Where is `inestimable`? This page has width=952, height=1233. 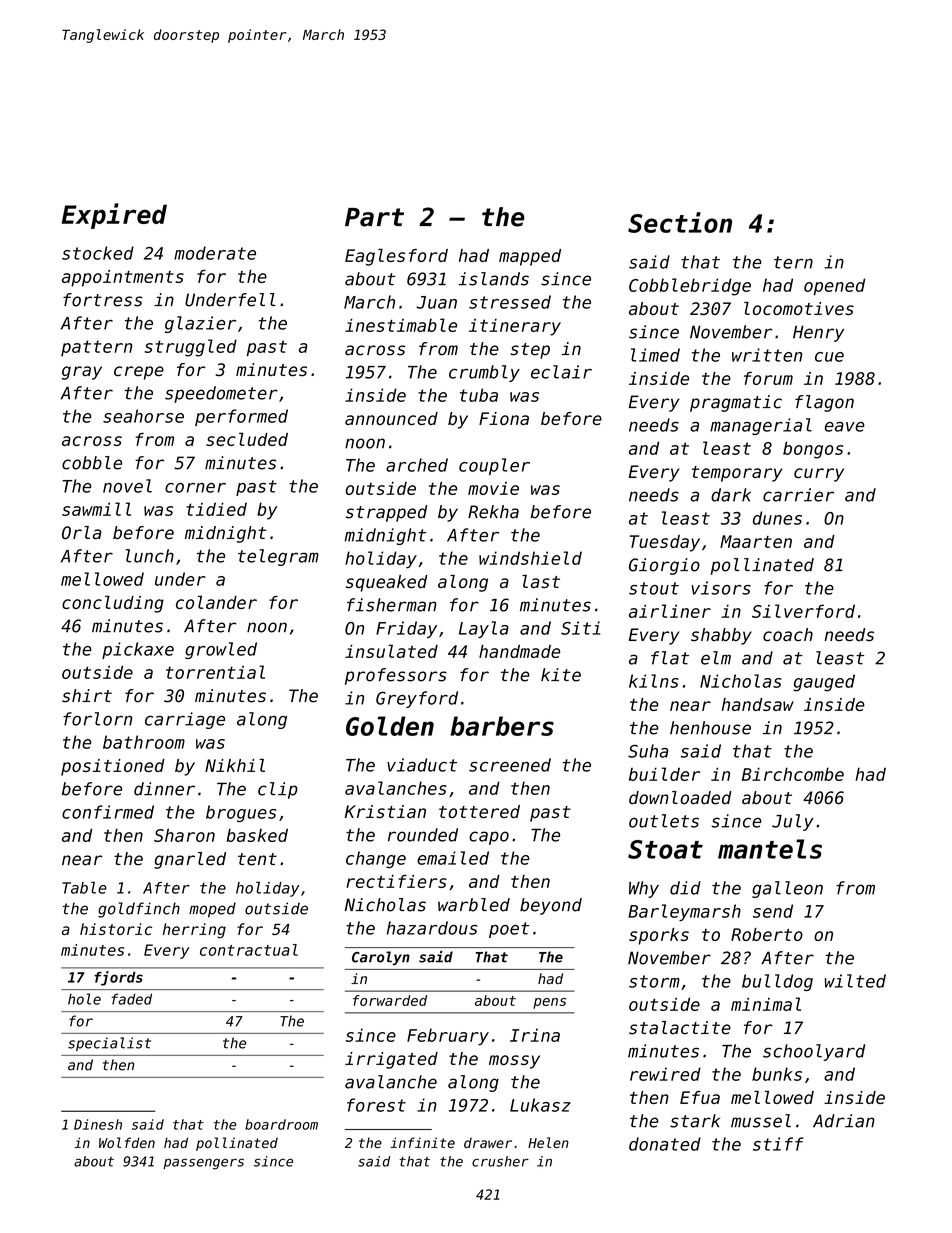 inestimable is located at coordinates (401, 325).
